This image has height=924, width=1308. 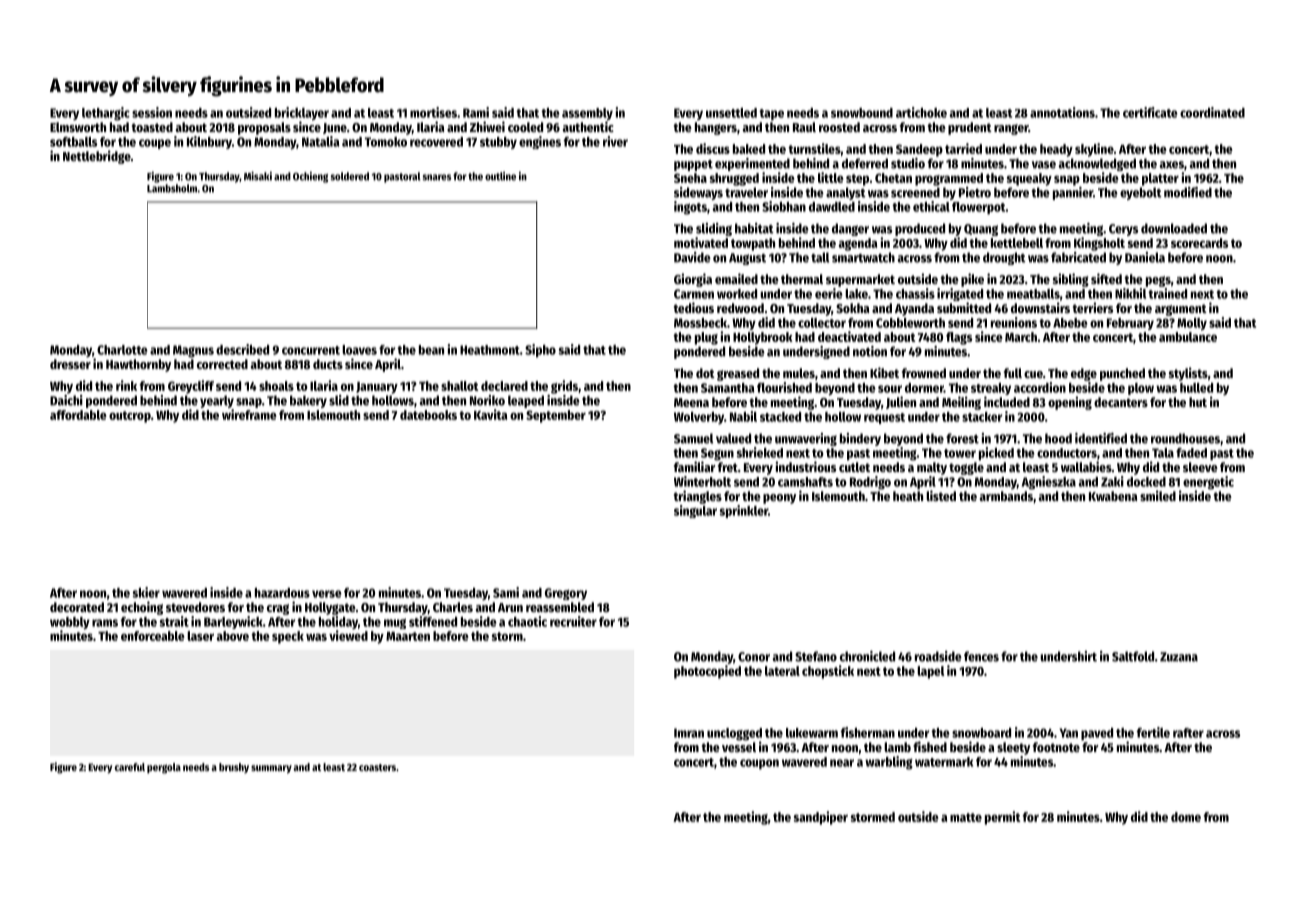 I want to click on hangers, so click(x=716, y=128).
